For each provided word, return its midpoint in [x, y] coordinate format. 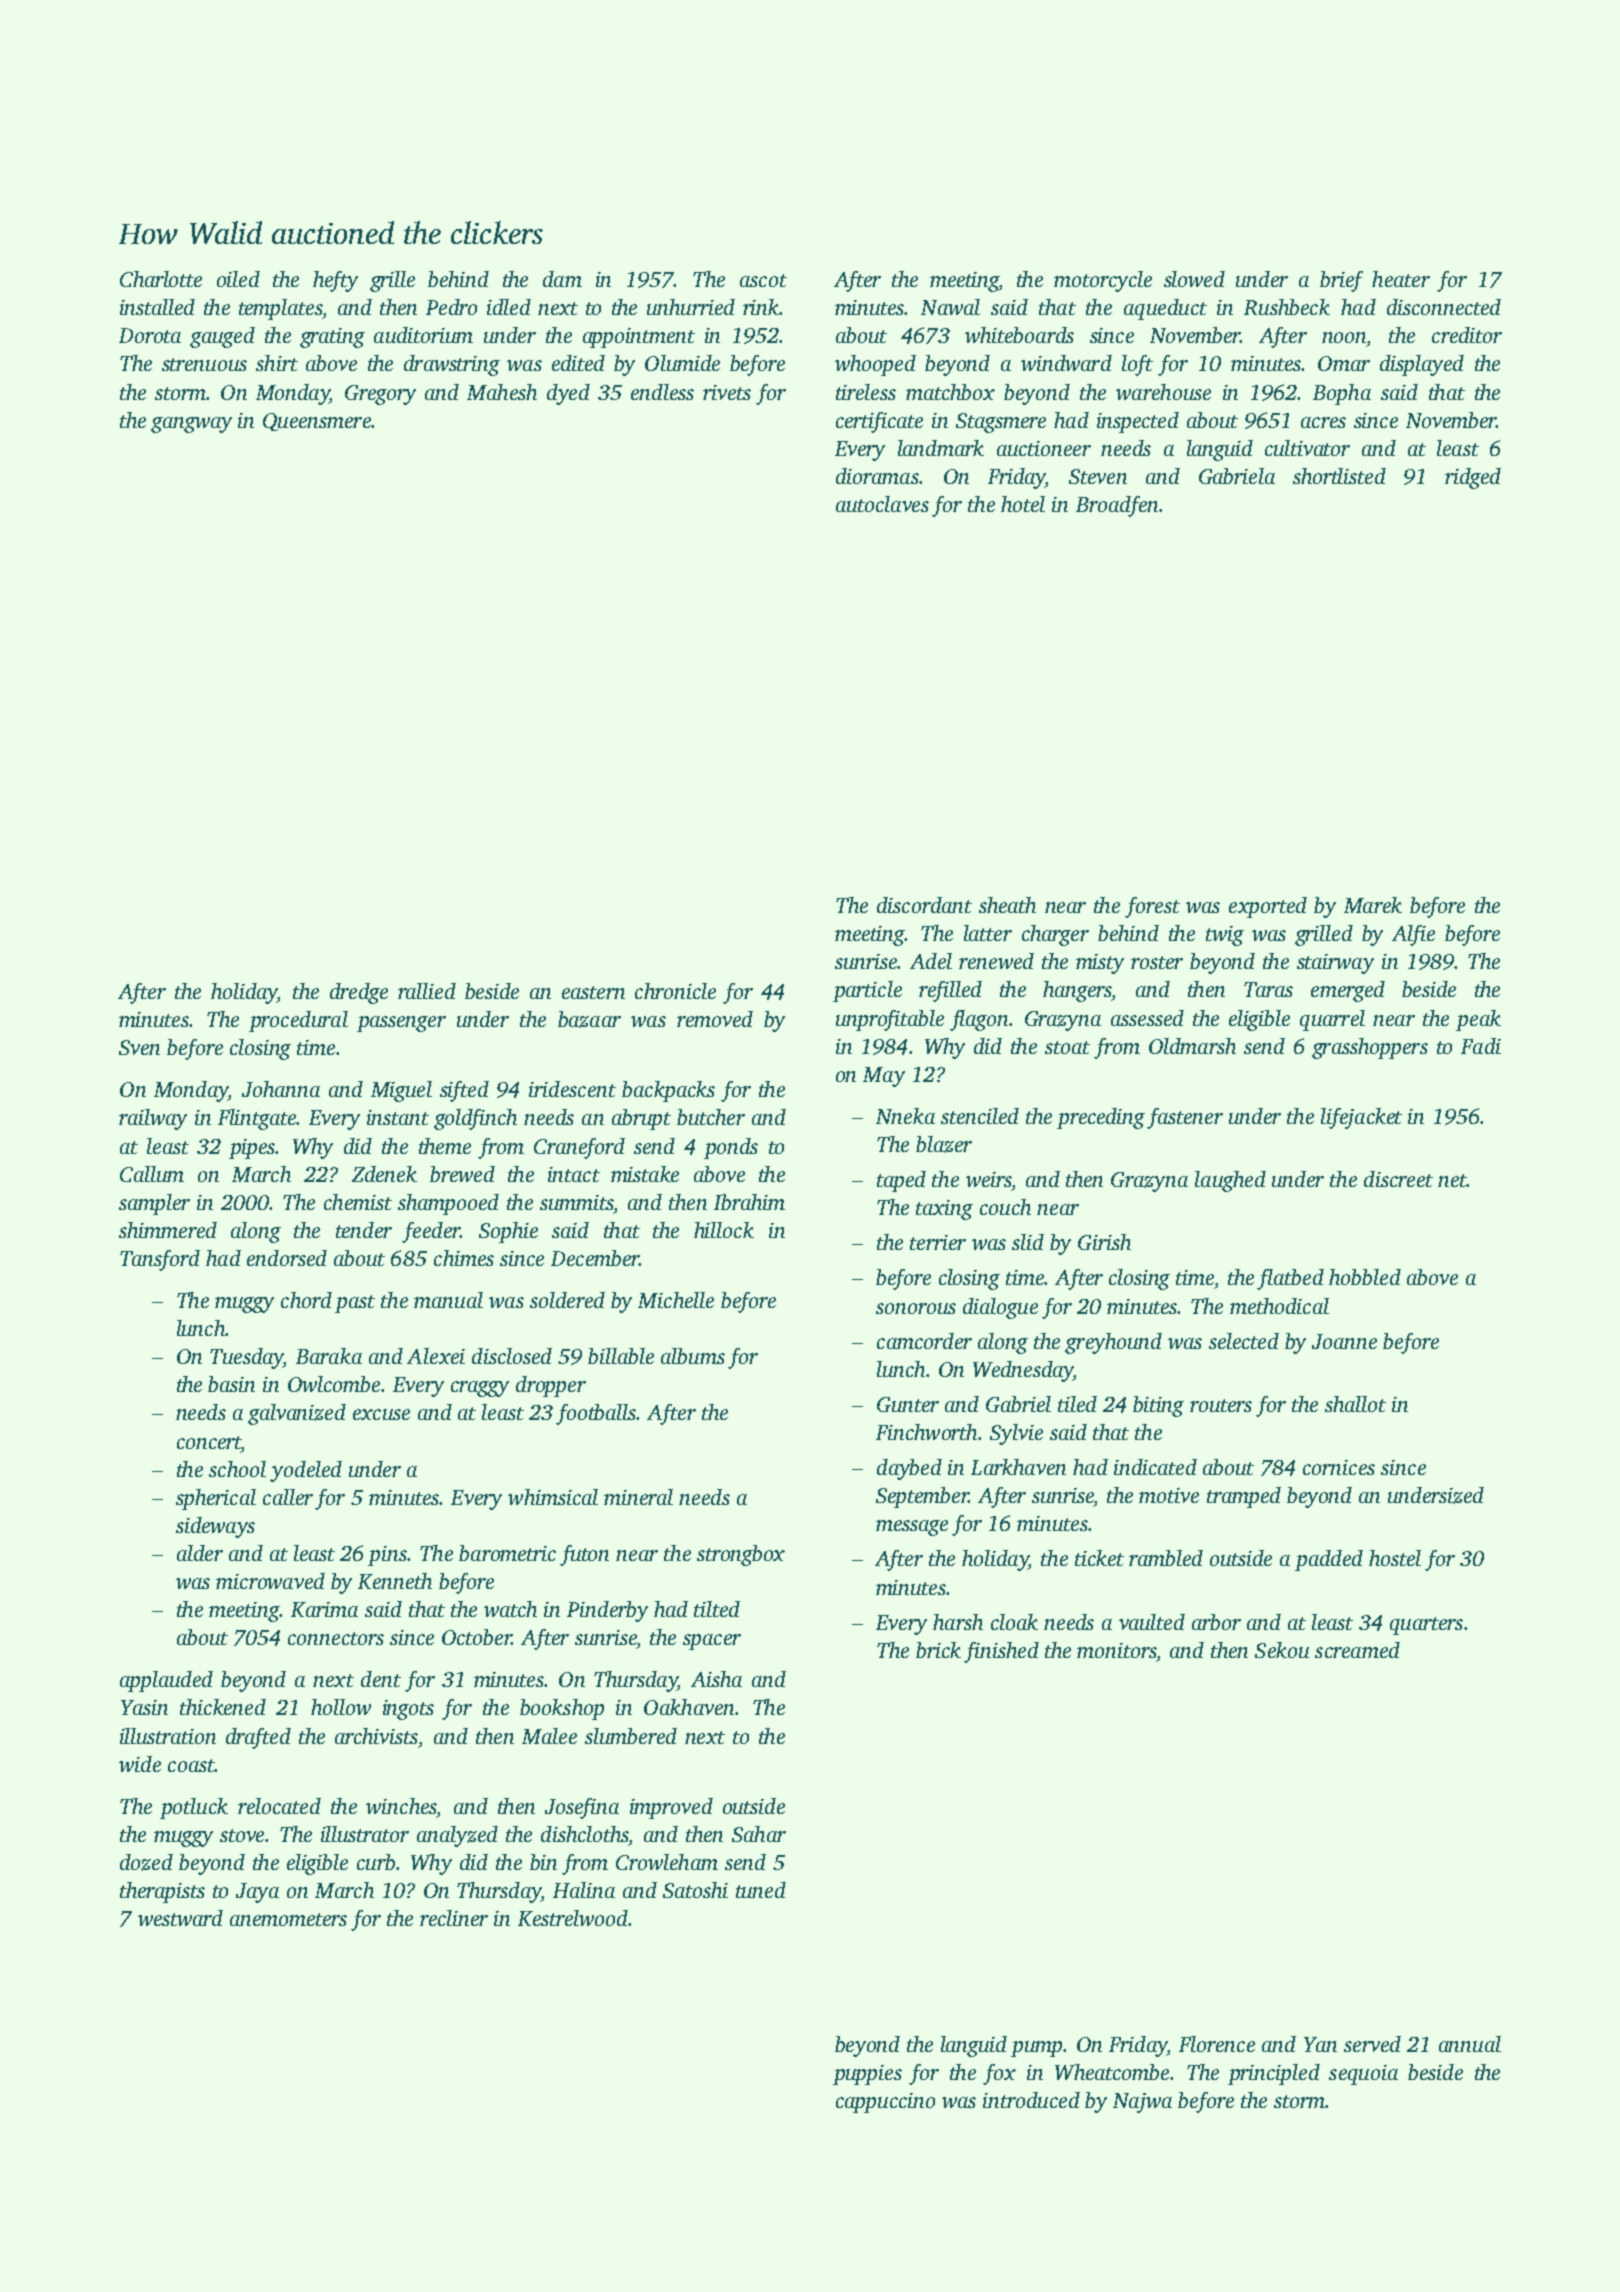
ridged [1473, 478]
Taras [1268, 989]
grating [332, 338]
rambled [1166, 1558]
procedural [298, 1021]
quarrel [1332, 1020]
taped [901, 1181]
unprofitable [890, 1020]
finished [1001, 1652]
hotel [1023, 504]
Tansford [160, 1260]
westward [180, 1918]
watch [510, 1609]
